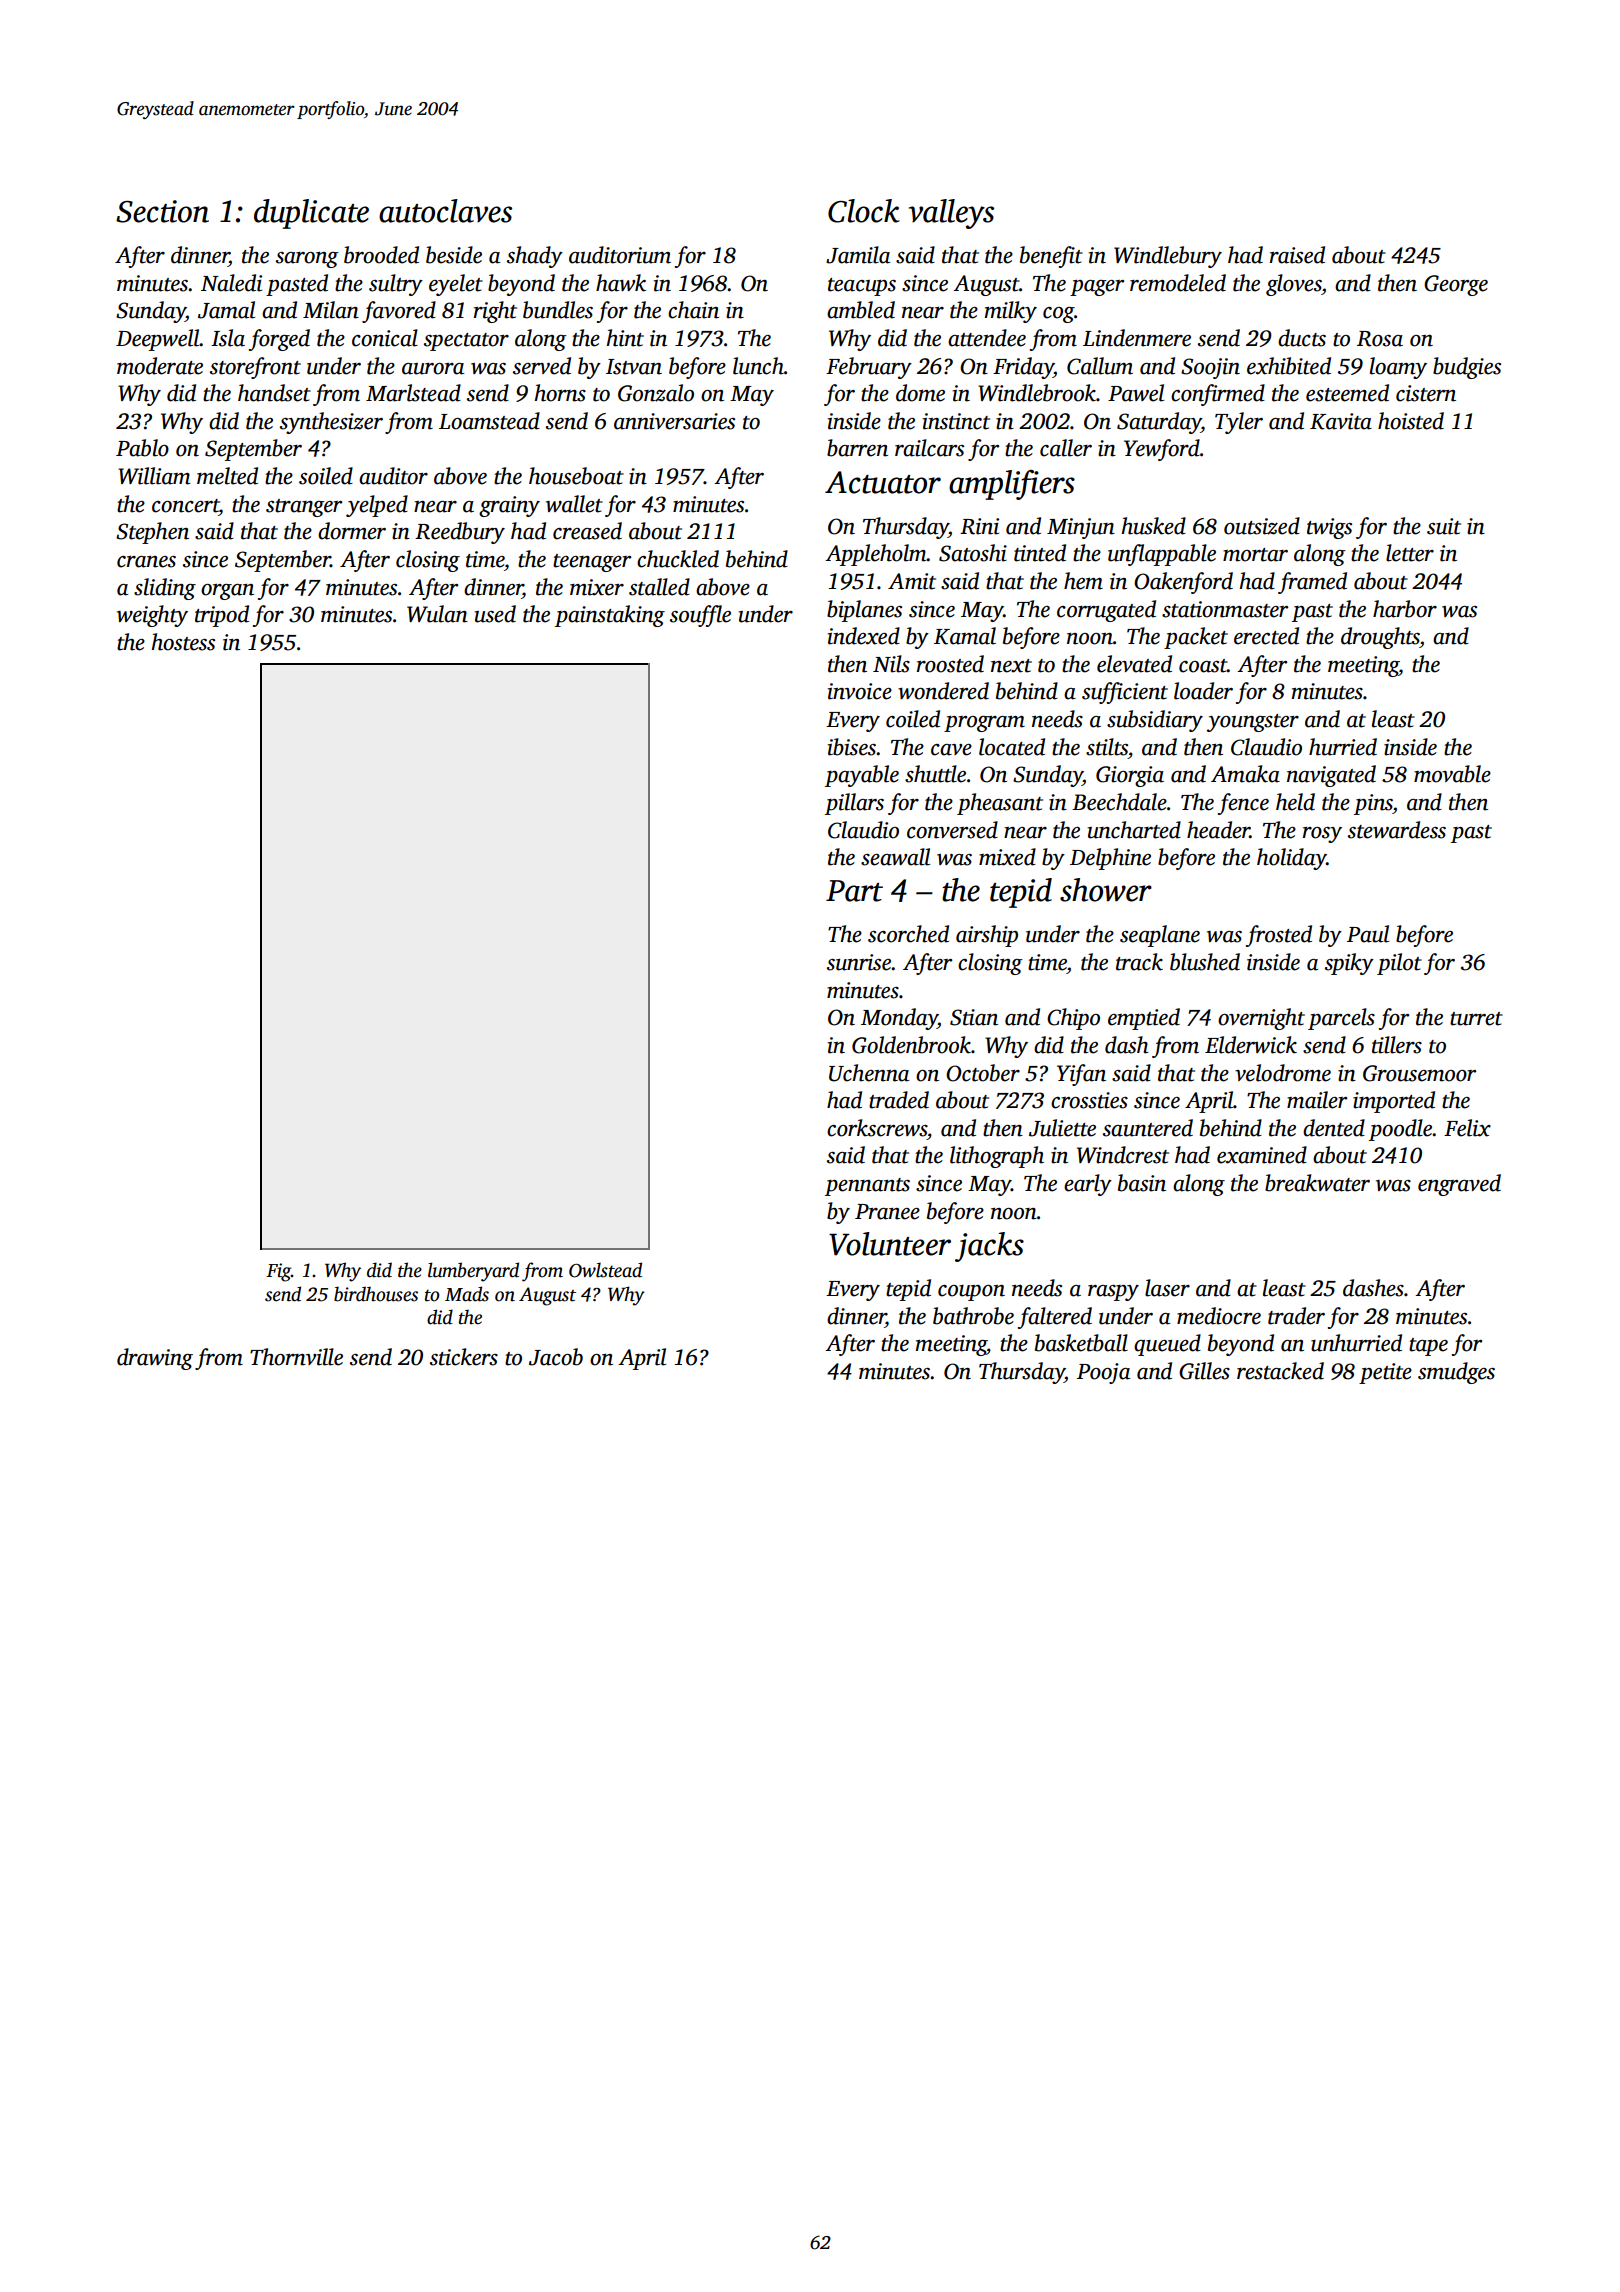 Image resolution: width=1620 pixels, height=2292 pixels. Describe the element at coordinates (183, 642) in the screenshot. I see `hostess` at that location.
